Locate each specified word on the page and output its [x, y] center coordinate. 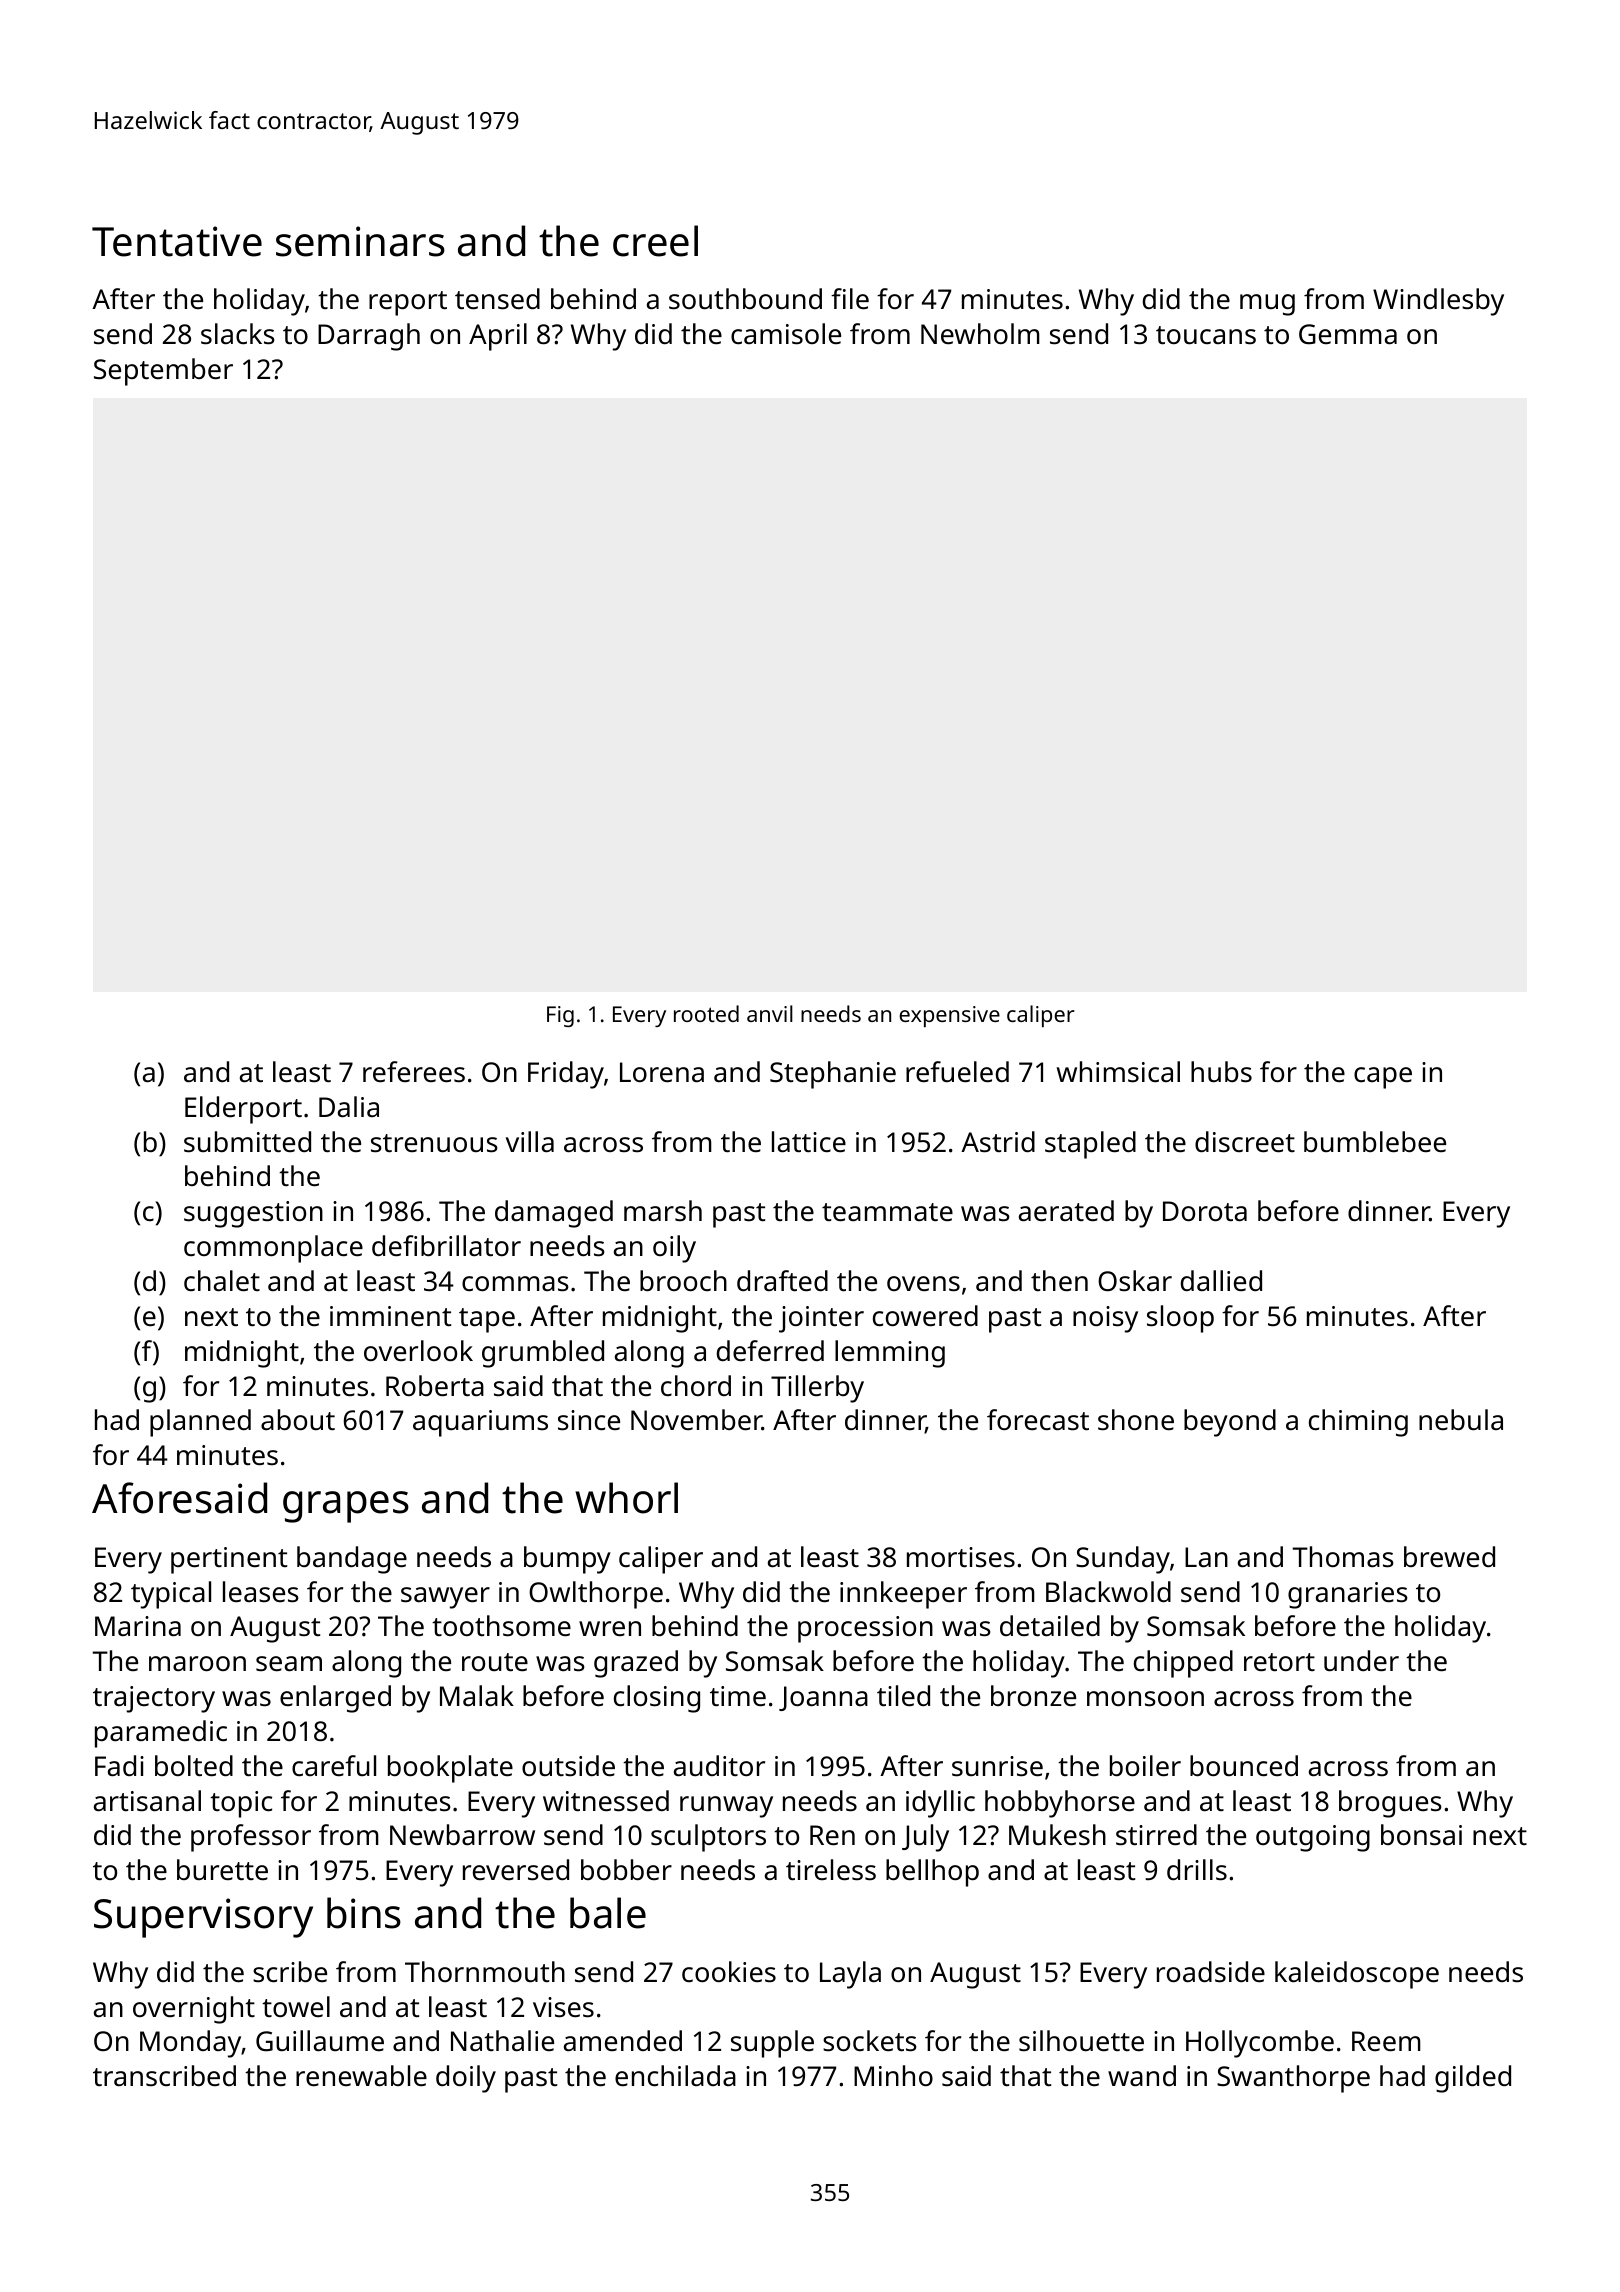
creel [655, 241]
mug [1267, 305]
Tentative [177, 241]
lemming [890, 1354]
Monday [191, 2044]
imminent [390, 1316]
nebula [1461, 1419]
